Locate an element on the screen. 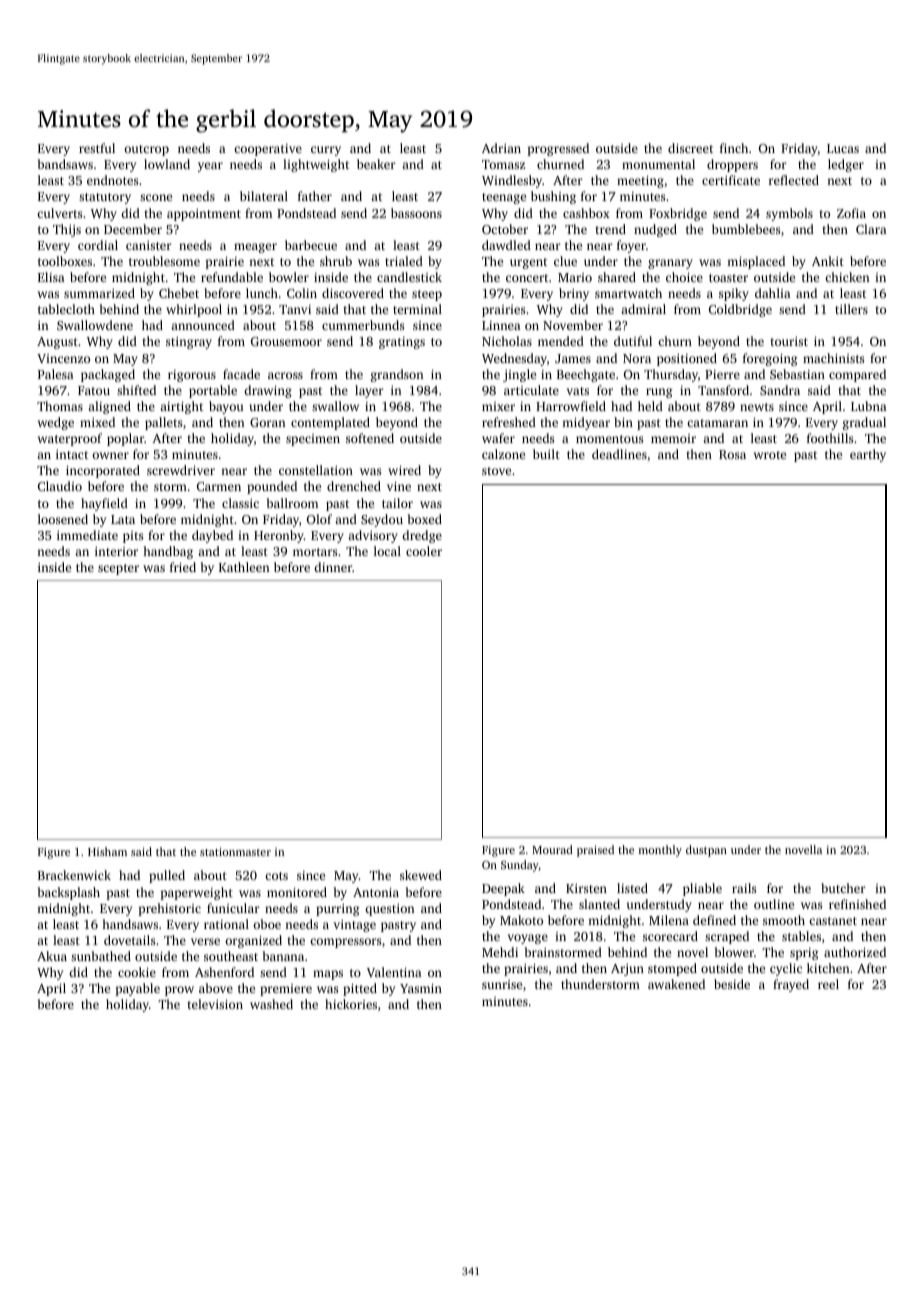  Claudio is located at coordinates (60, 486).
